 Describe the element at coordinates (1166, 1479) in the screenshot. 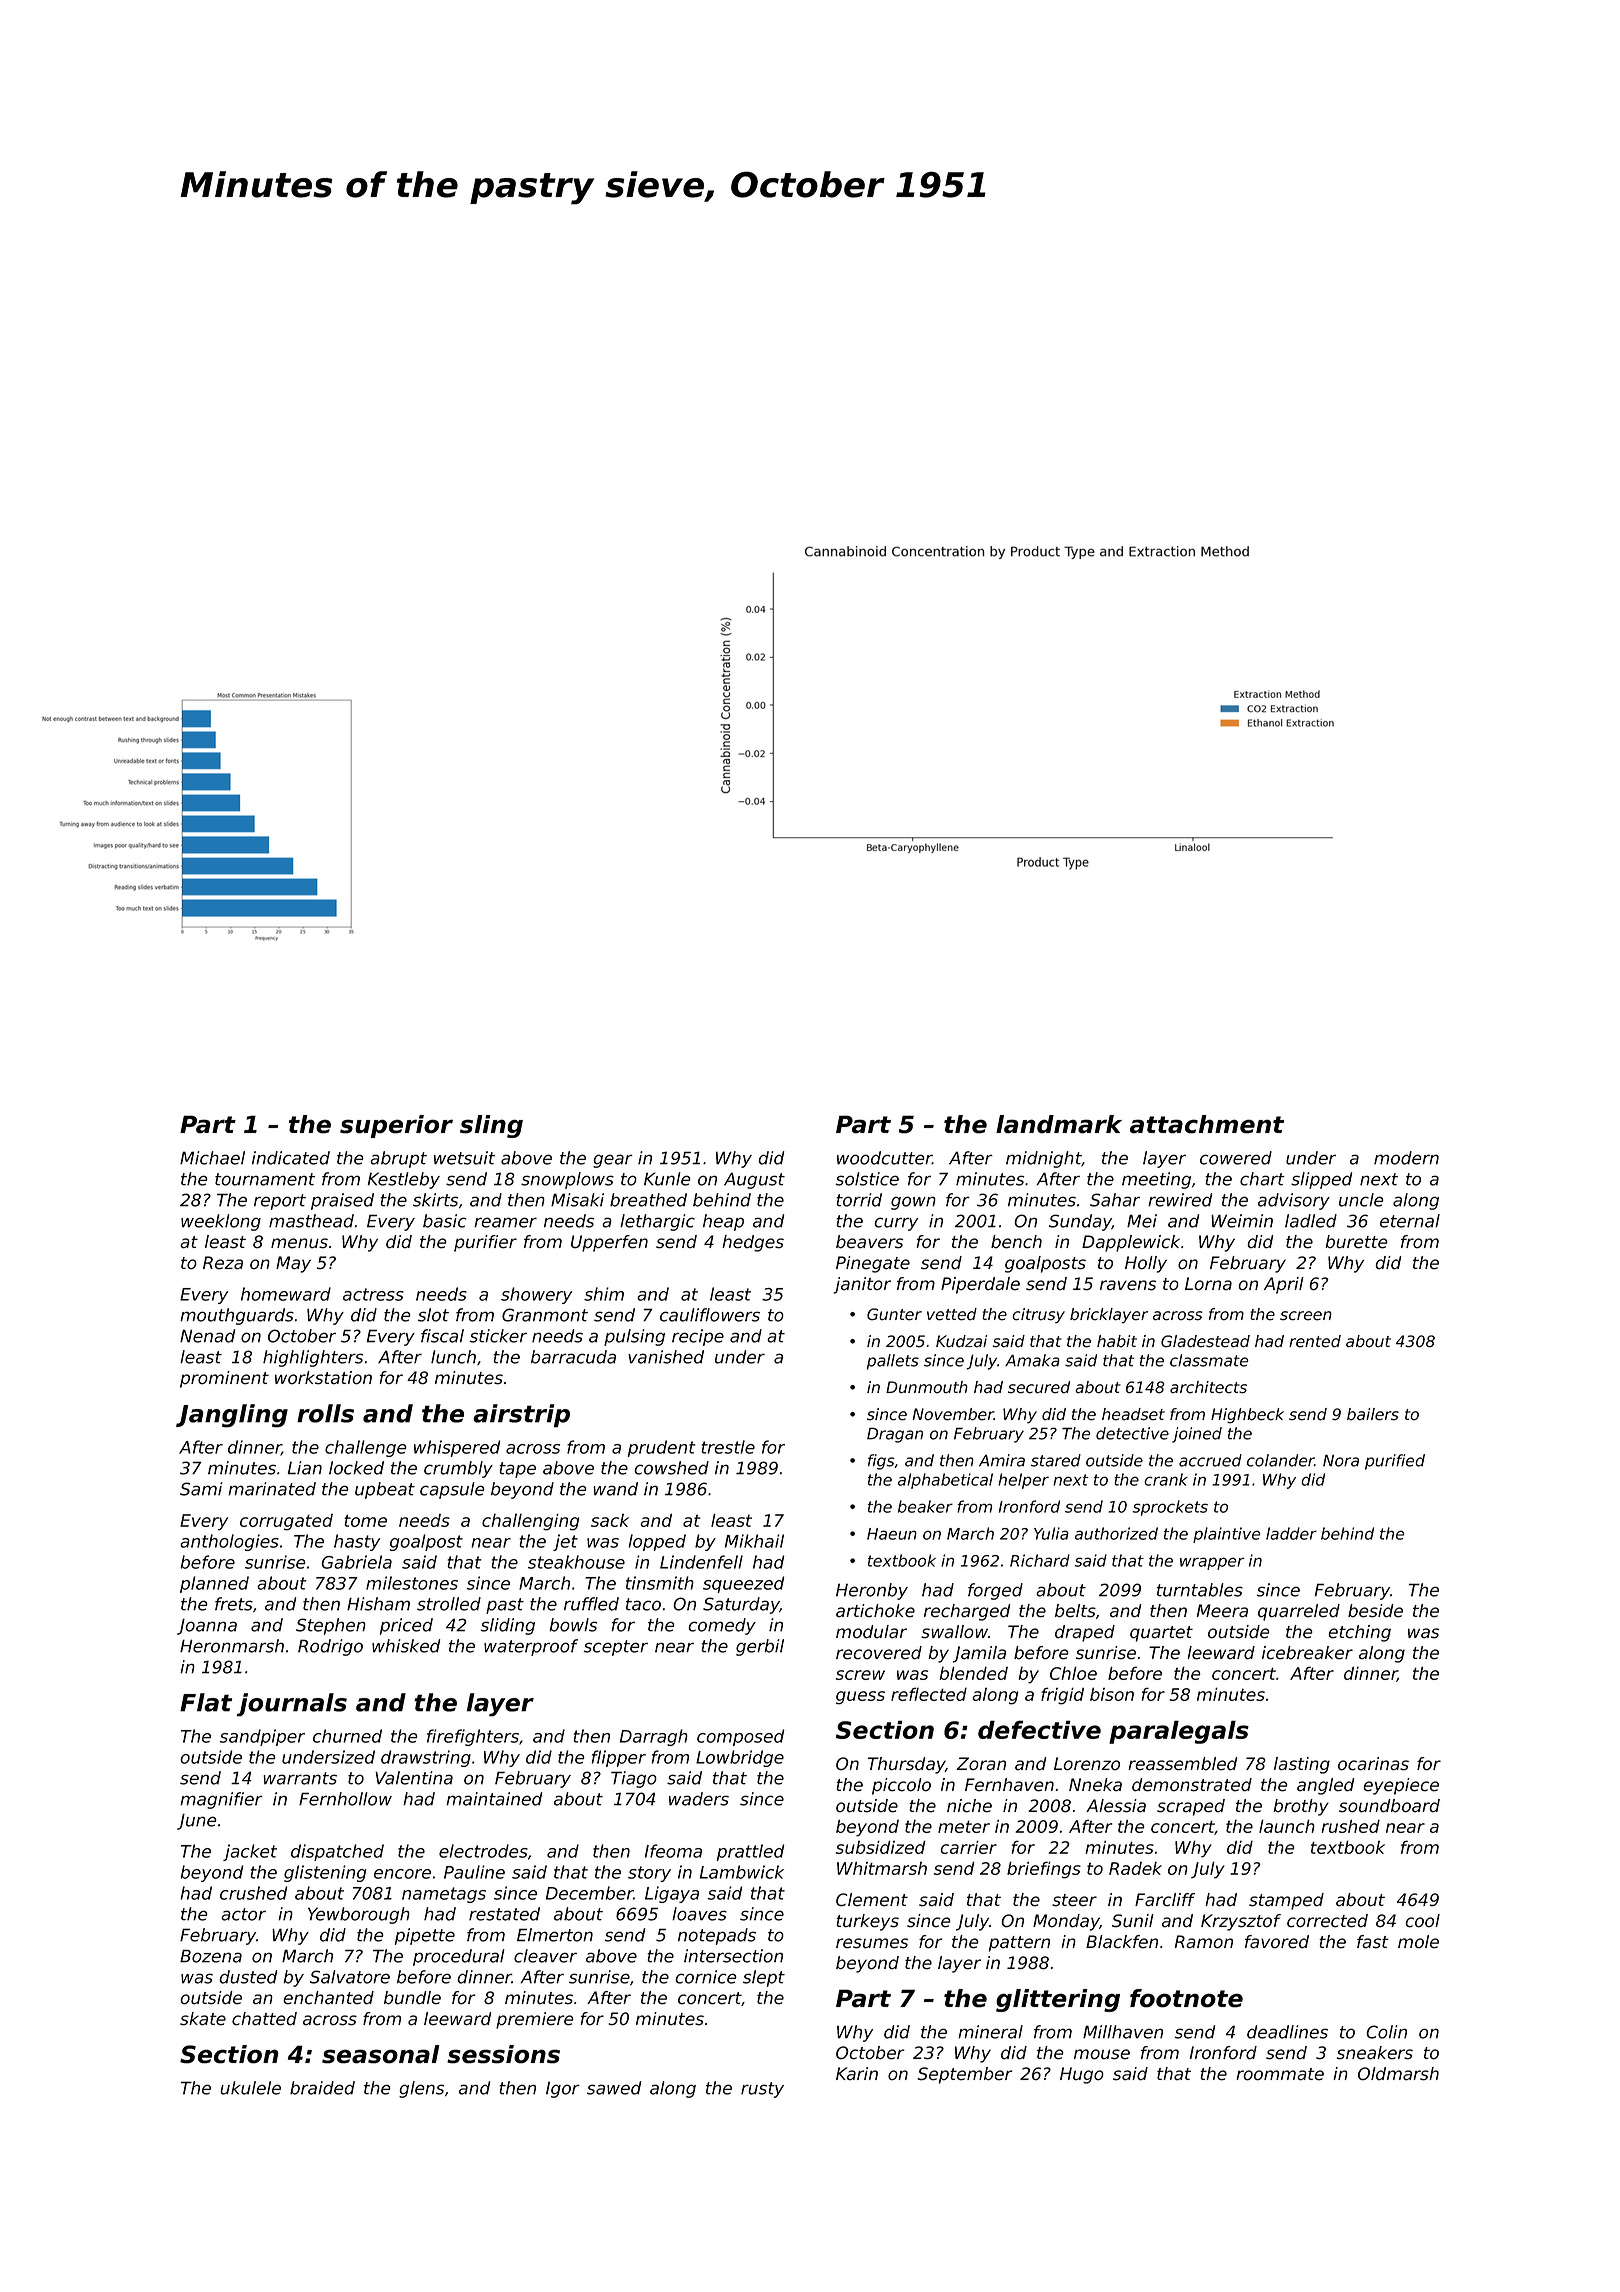

I see `crank` at that location.
